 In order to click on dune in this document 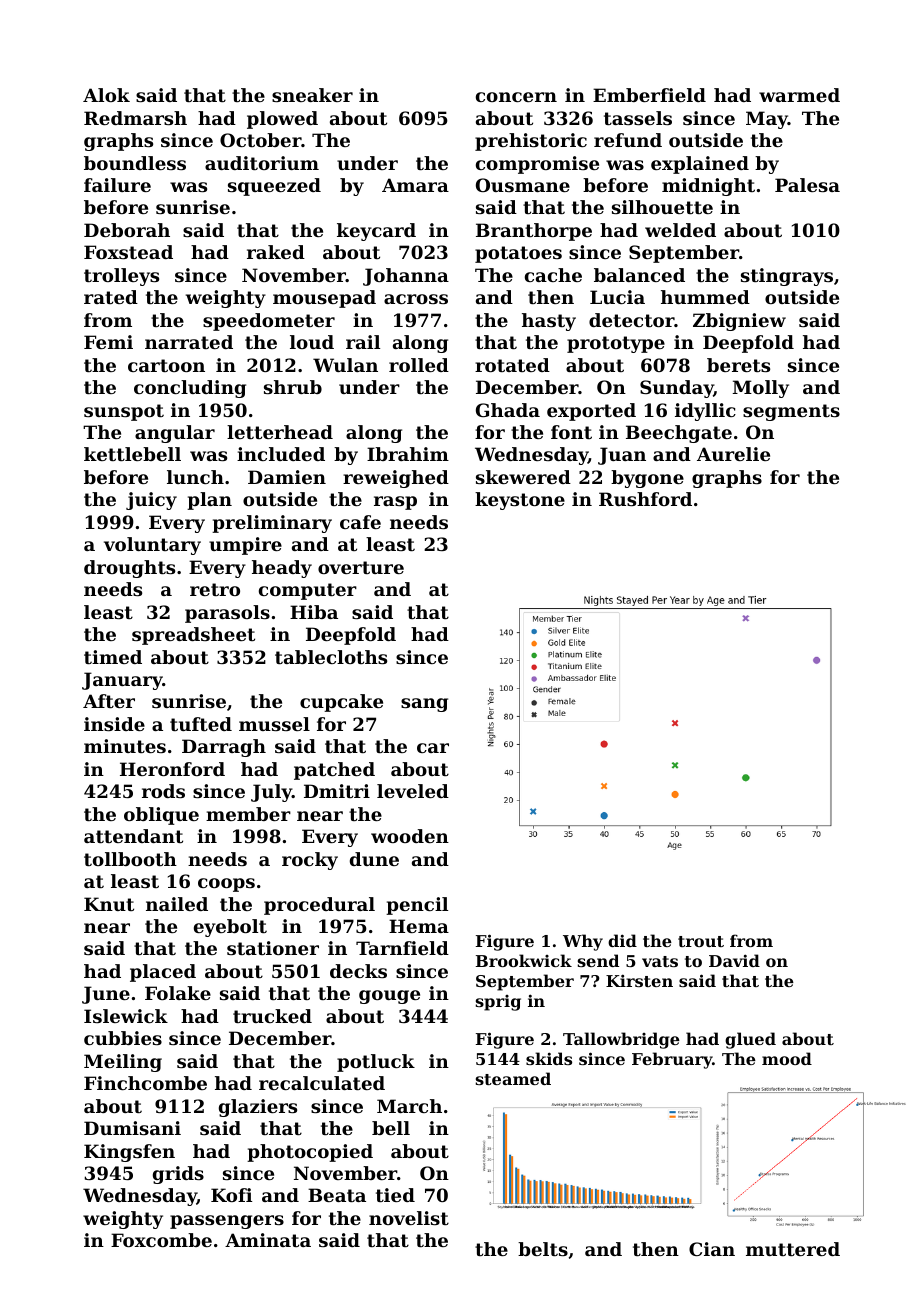, I will do `click(374, 859)`.
